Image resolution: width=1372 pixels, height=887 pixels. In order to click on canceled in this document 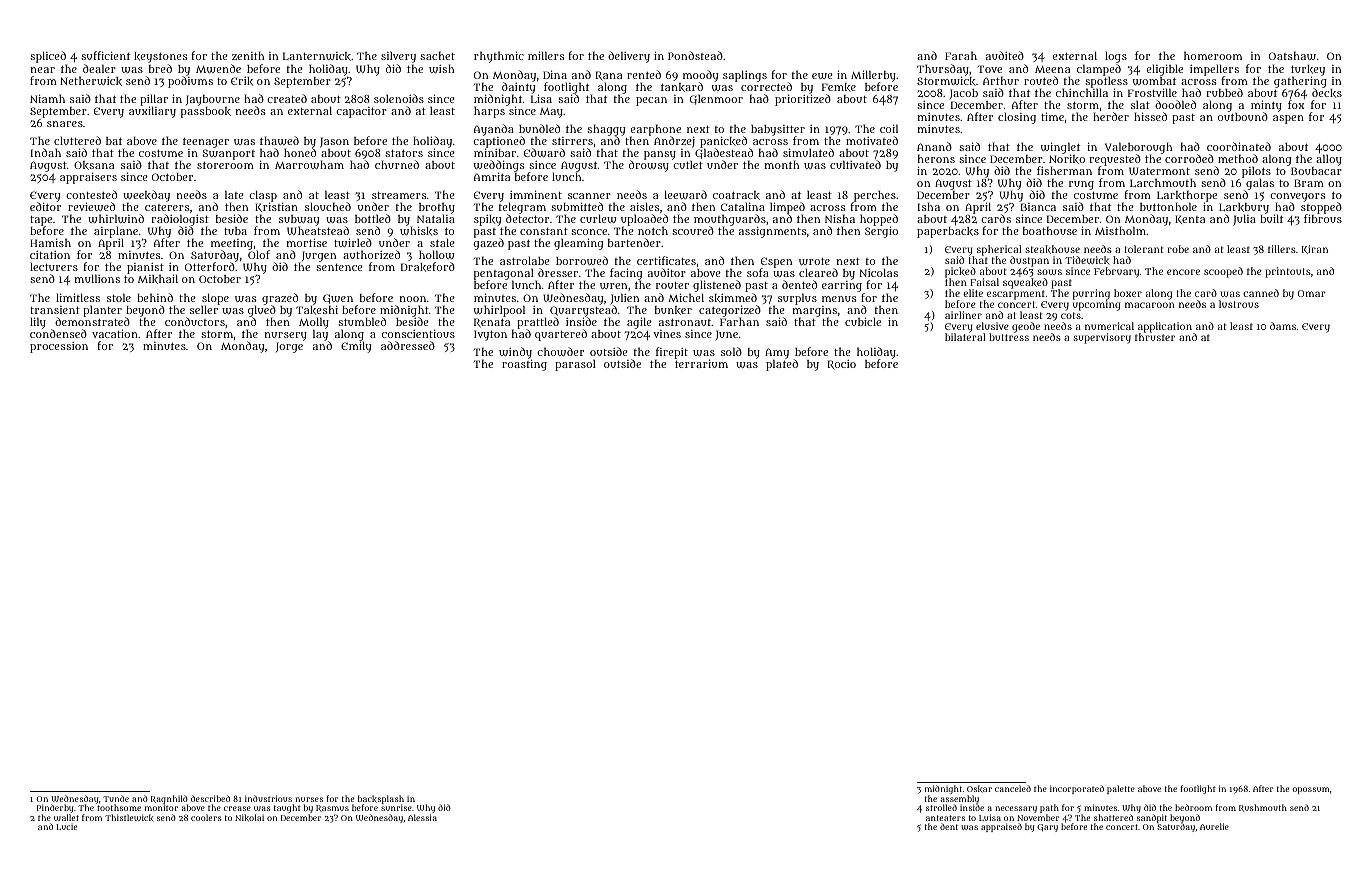, I will do `click(1013, 788)`.
